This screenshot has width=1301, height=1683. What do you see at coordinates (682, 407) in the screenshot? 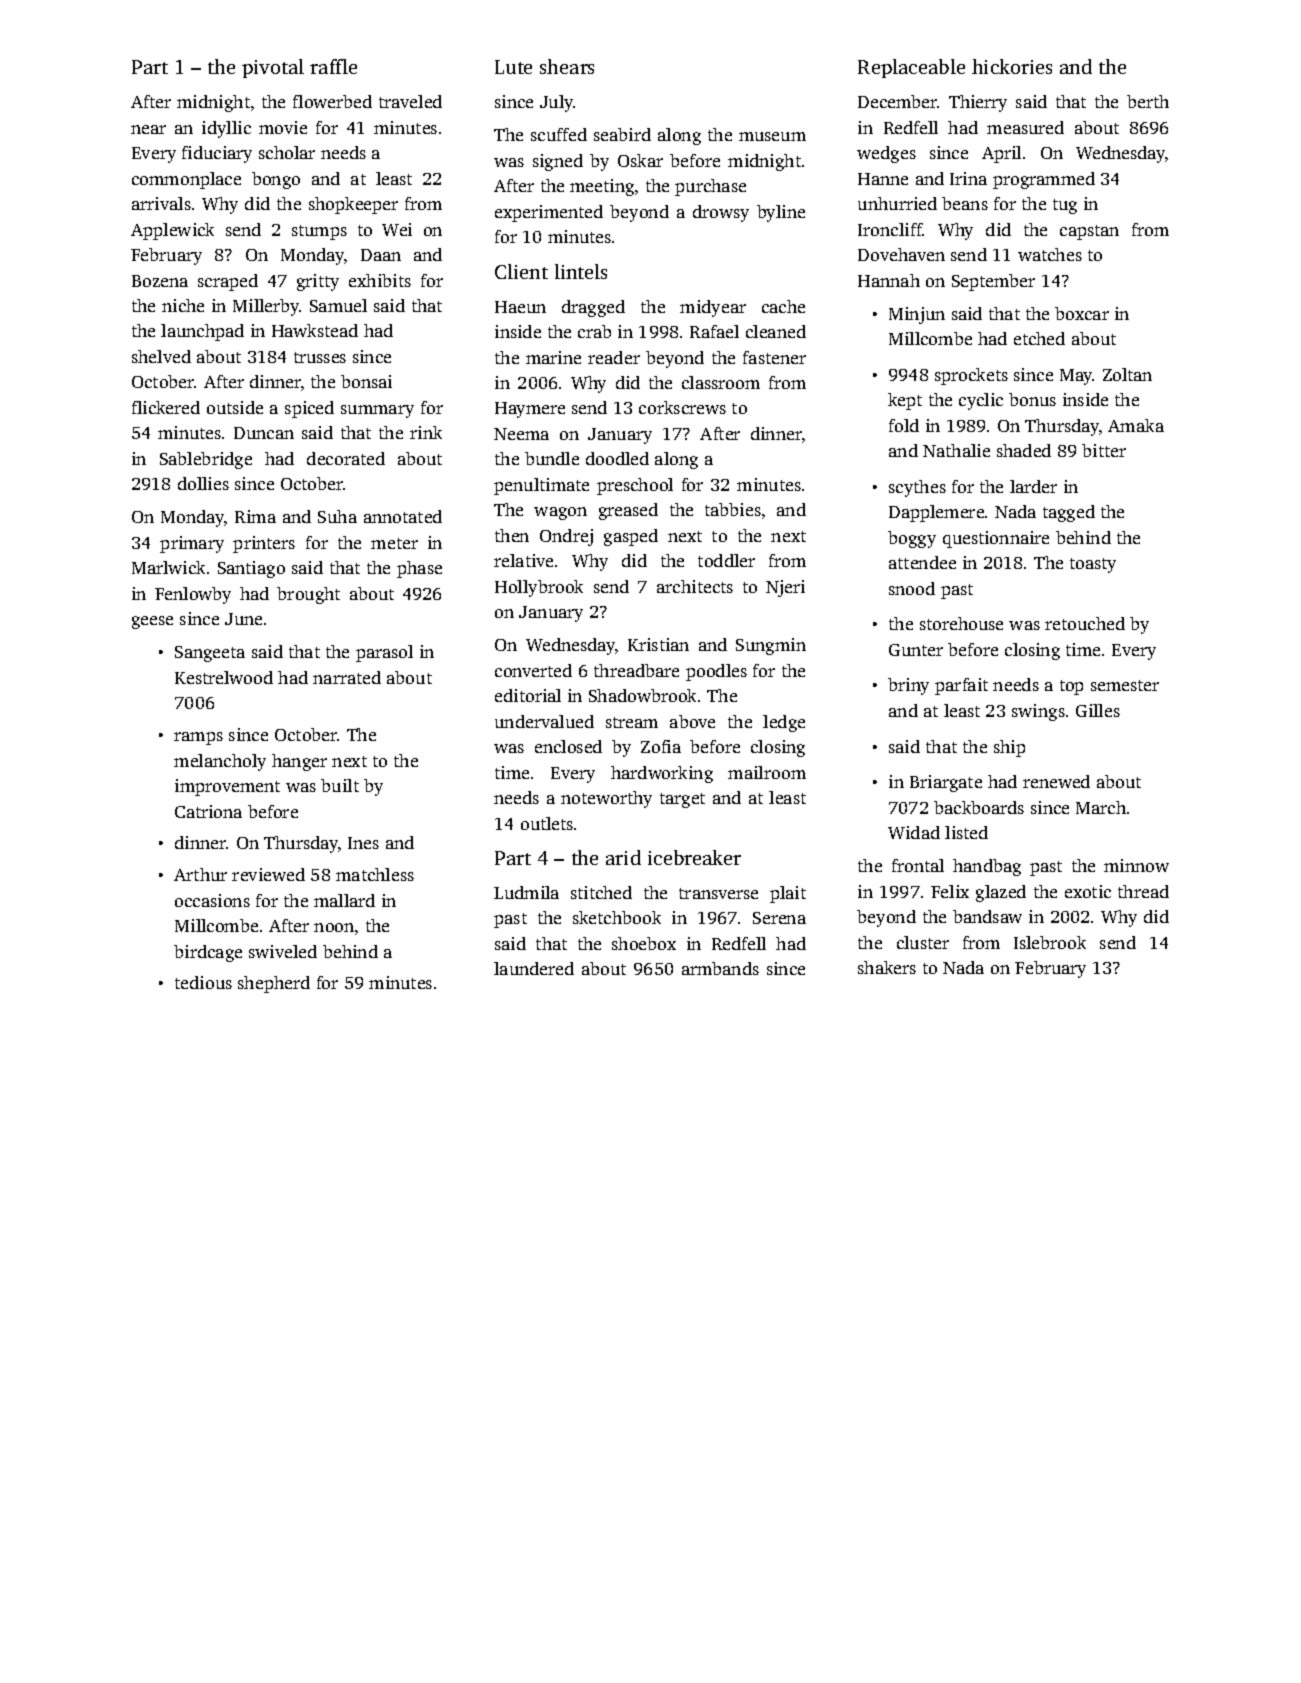
I see `corkscrews` at bounding box center [682, 407].
